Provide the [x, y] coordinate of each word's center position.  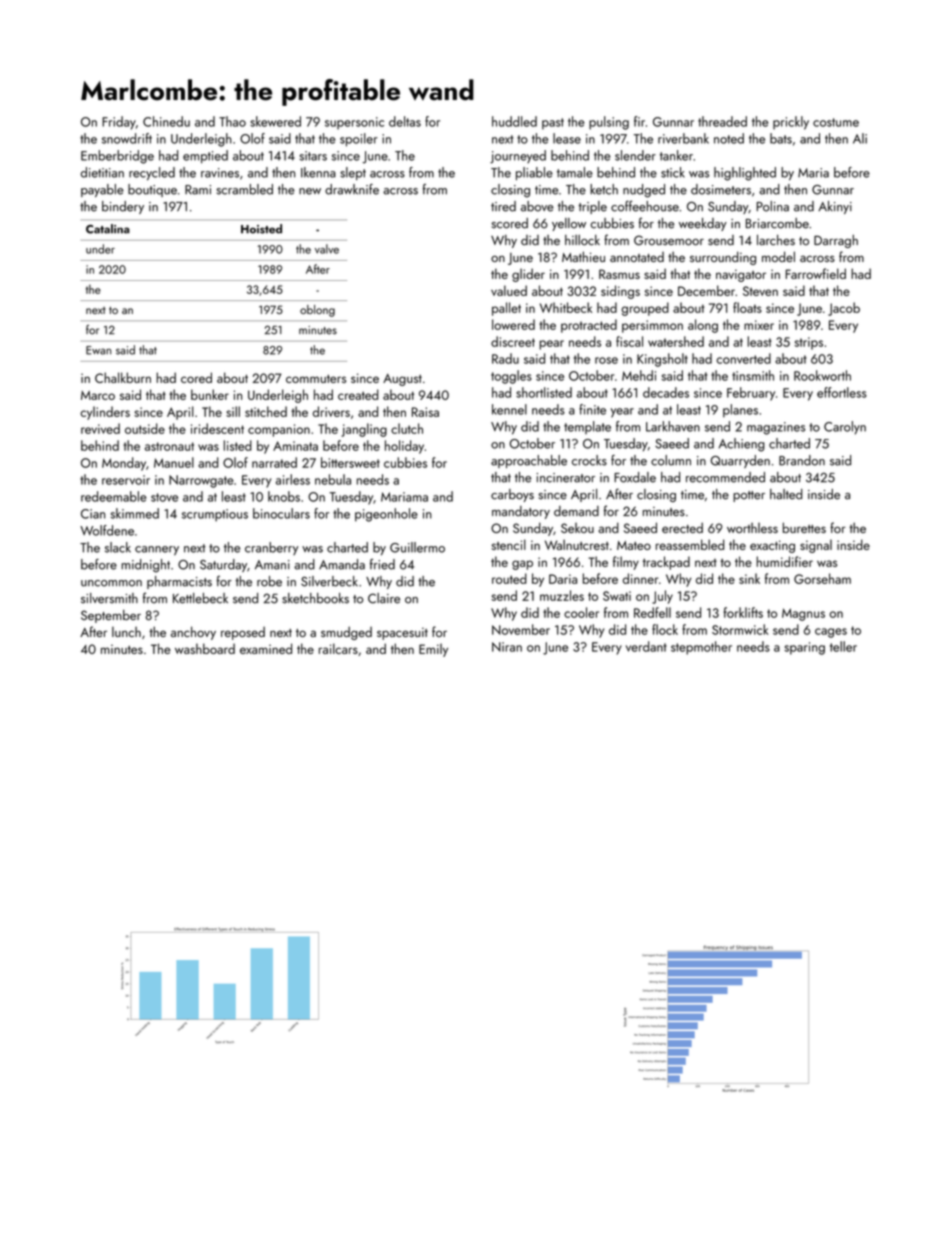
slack [118, 547]
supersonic [354, 123]
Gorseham [822, 578]
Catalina [108, 229]
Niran [507, 647]
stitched [266, 411]
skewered [275, 121]
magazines [776, 428]
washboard [205, 648]
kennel [509, 409]
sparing [804, 648]
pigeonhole [386, 515]
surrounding [723, 258]
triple [592, 207]
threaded [722, 121]
